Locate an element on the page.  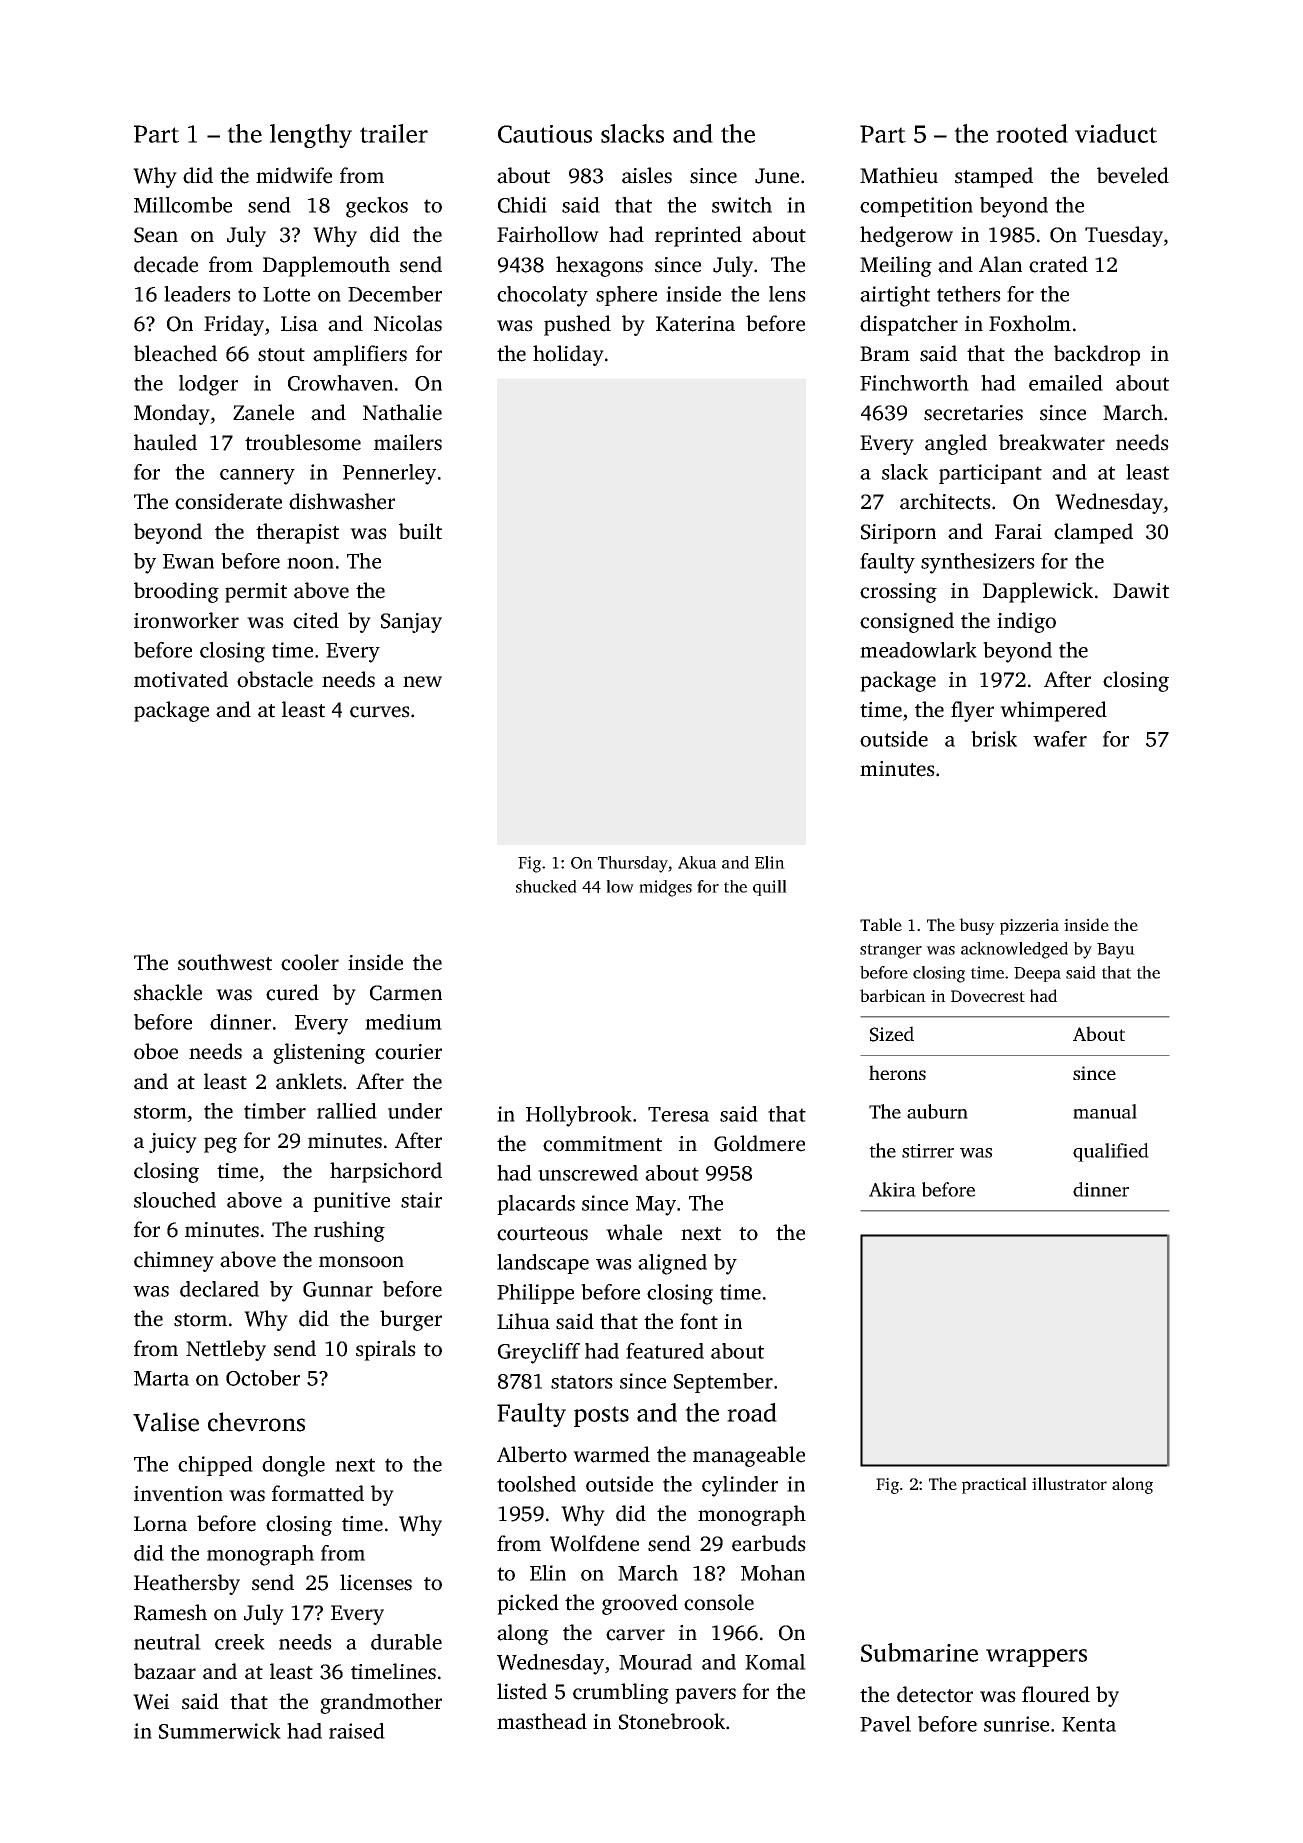
masthead is located at coordinates (542, 1721).
